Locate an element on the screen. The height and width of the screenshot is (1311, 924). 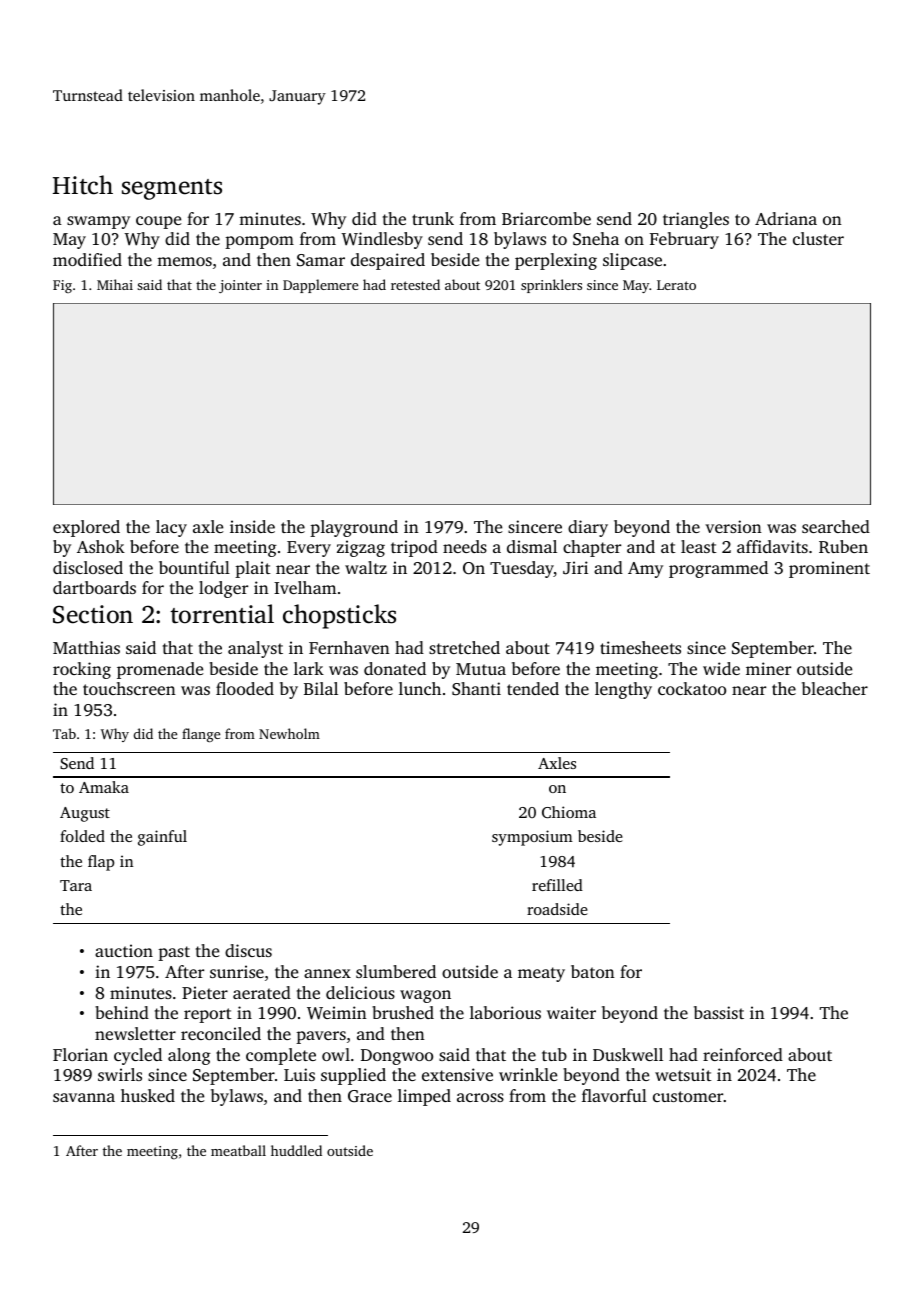
meatball is located at coordinates (238, 1150).
